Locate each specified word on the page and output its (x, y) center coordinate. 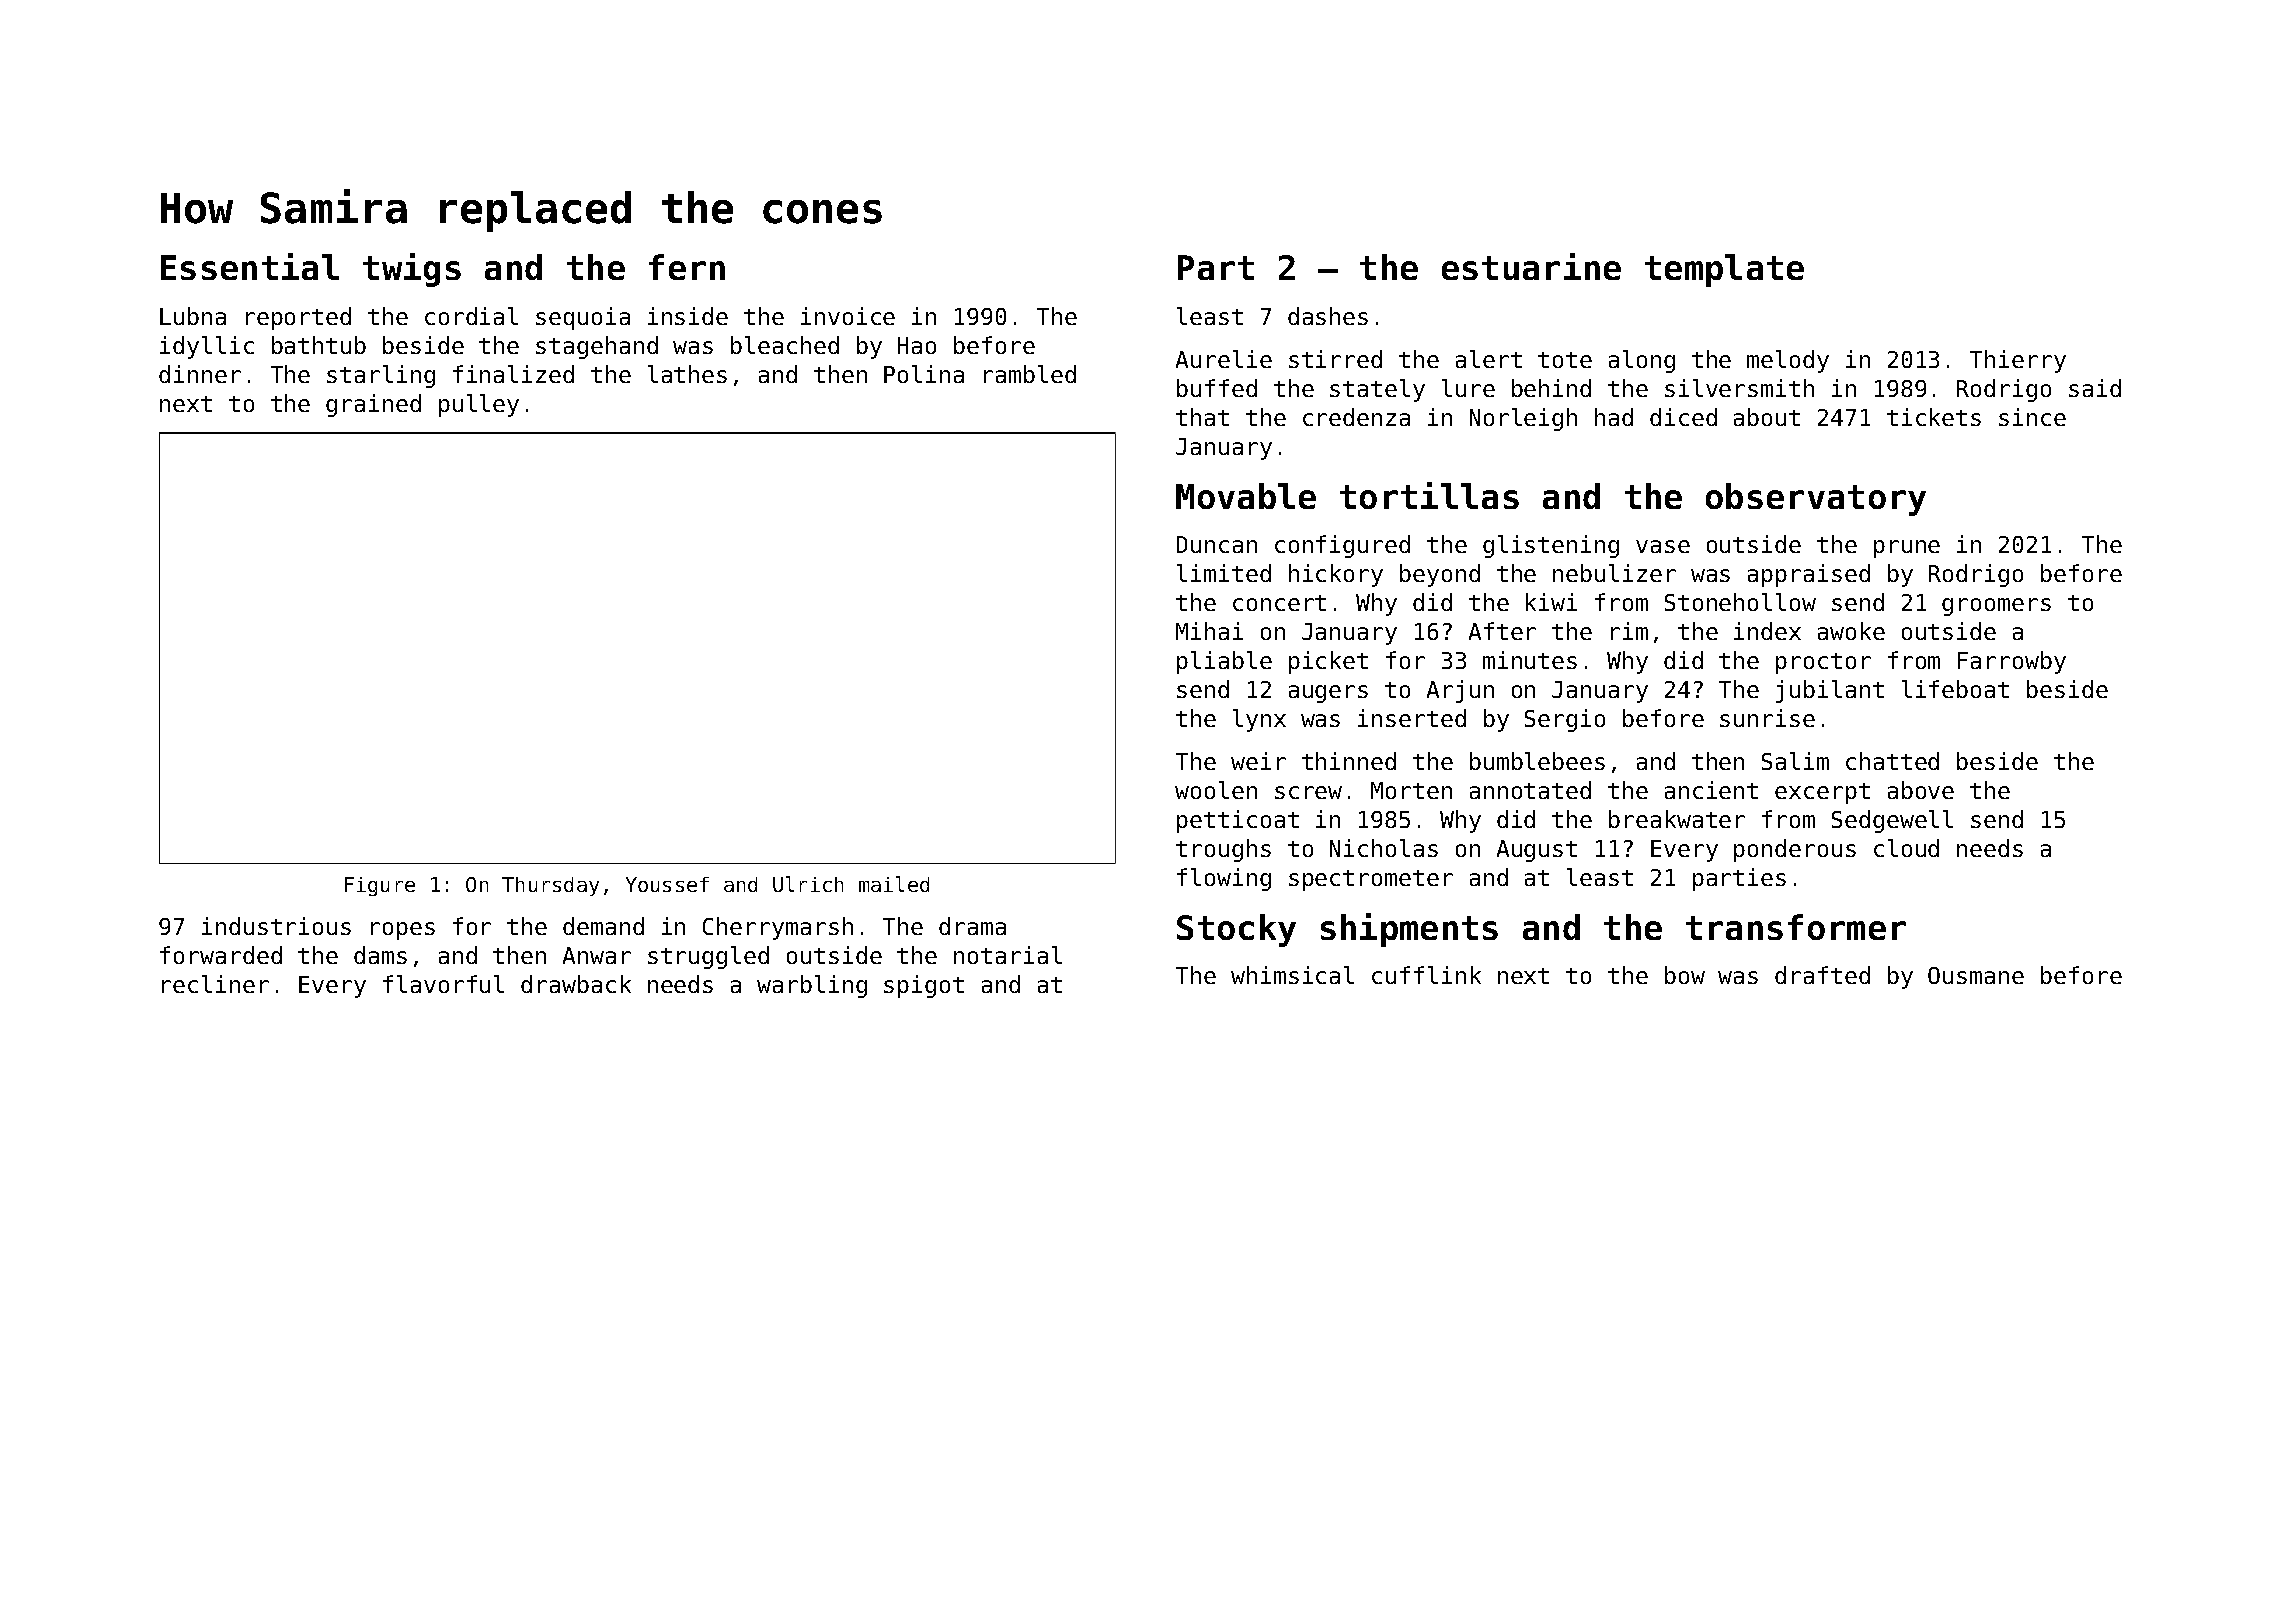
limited (1224, 573)
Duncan (1217, 544)
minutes (1530, 660)
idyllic (207, 347)
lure (1468, 388)
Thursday (550, 886)
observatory (1816, 499)
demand (603, 926)
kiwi (1551, 602)
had (1614, 417)
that (1202, 417)
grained (373, 405)
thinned (1349, 761)
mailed (894, 884)
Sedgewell (1892, 821)
